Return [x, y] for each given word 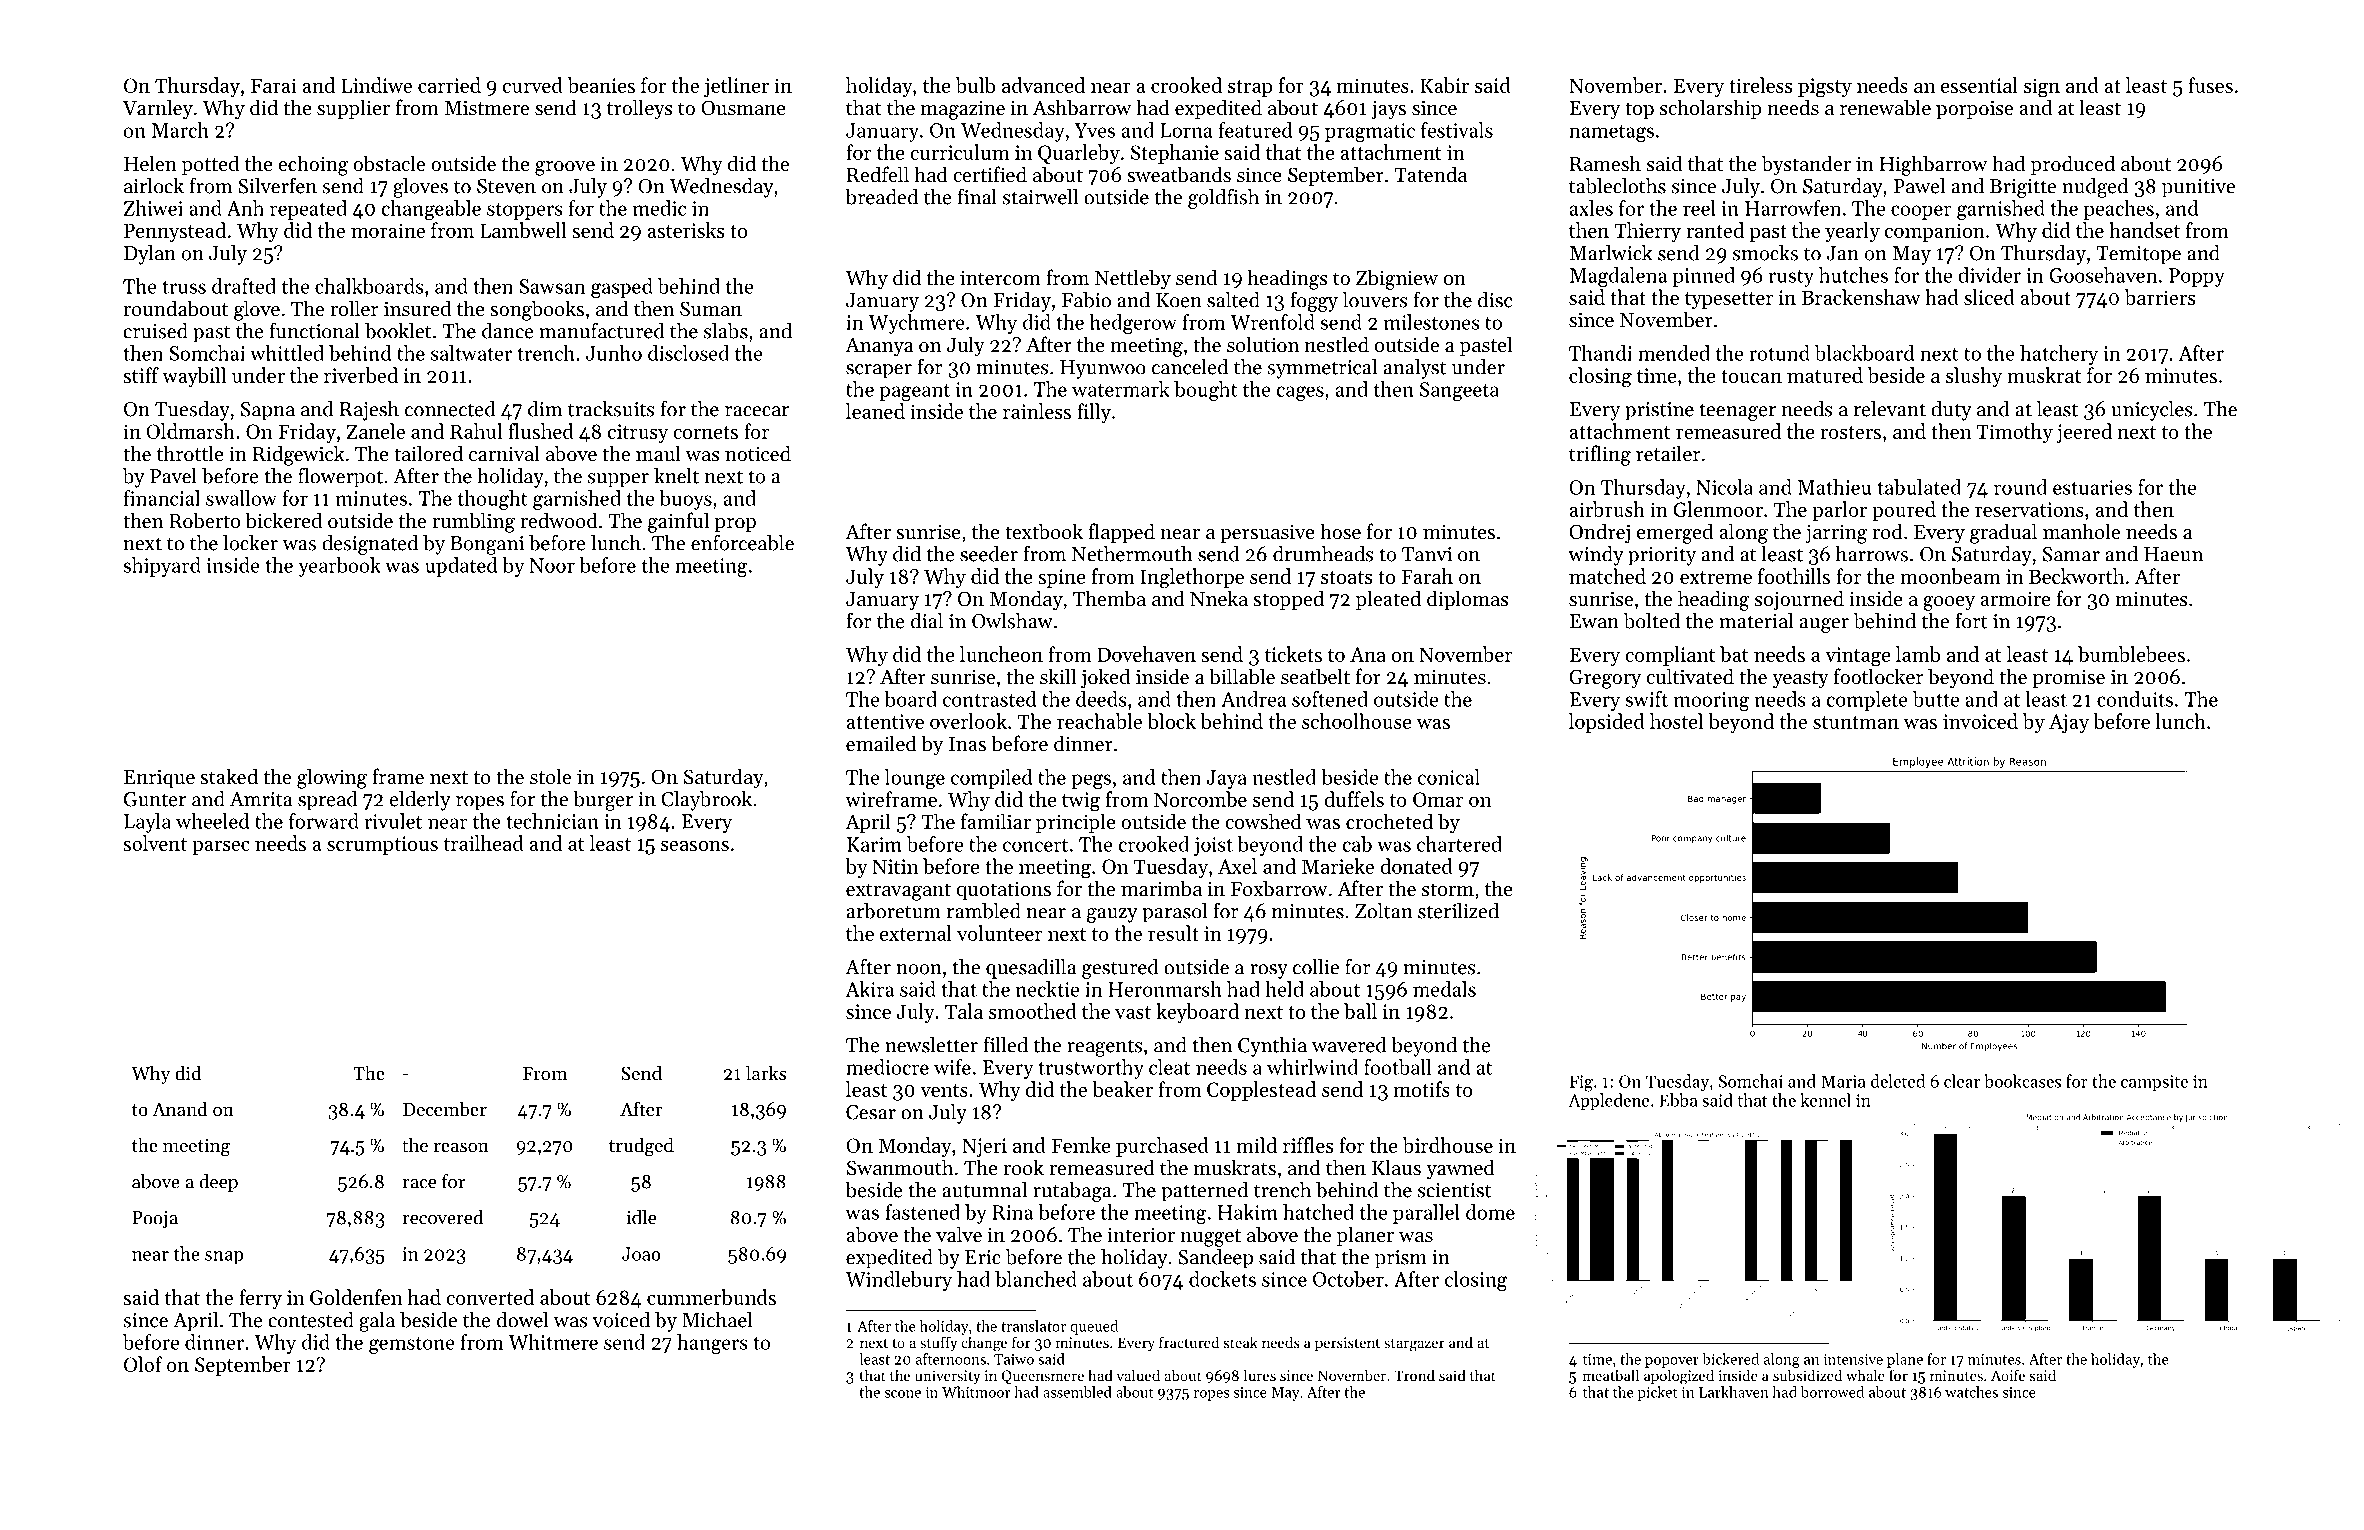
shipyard [162, 567]
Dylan [150, 255]
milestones [1432, 322]
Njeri [984, 1147]
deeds [1101, 699]
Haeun [2173, 554]
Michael [717, 1320]
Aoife [2008, 1375]
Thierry [1647, 232]
